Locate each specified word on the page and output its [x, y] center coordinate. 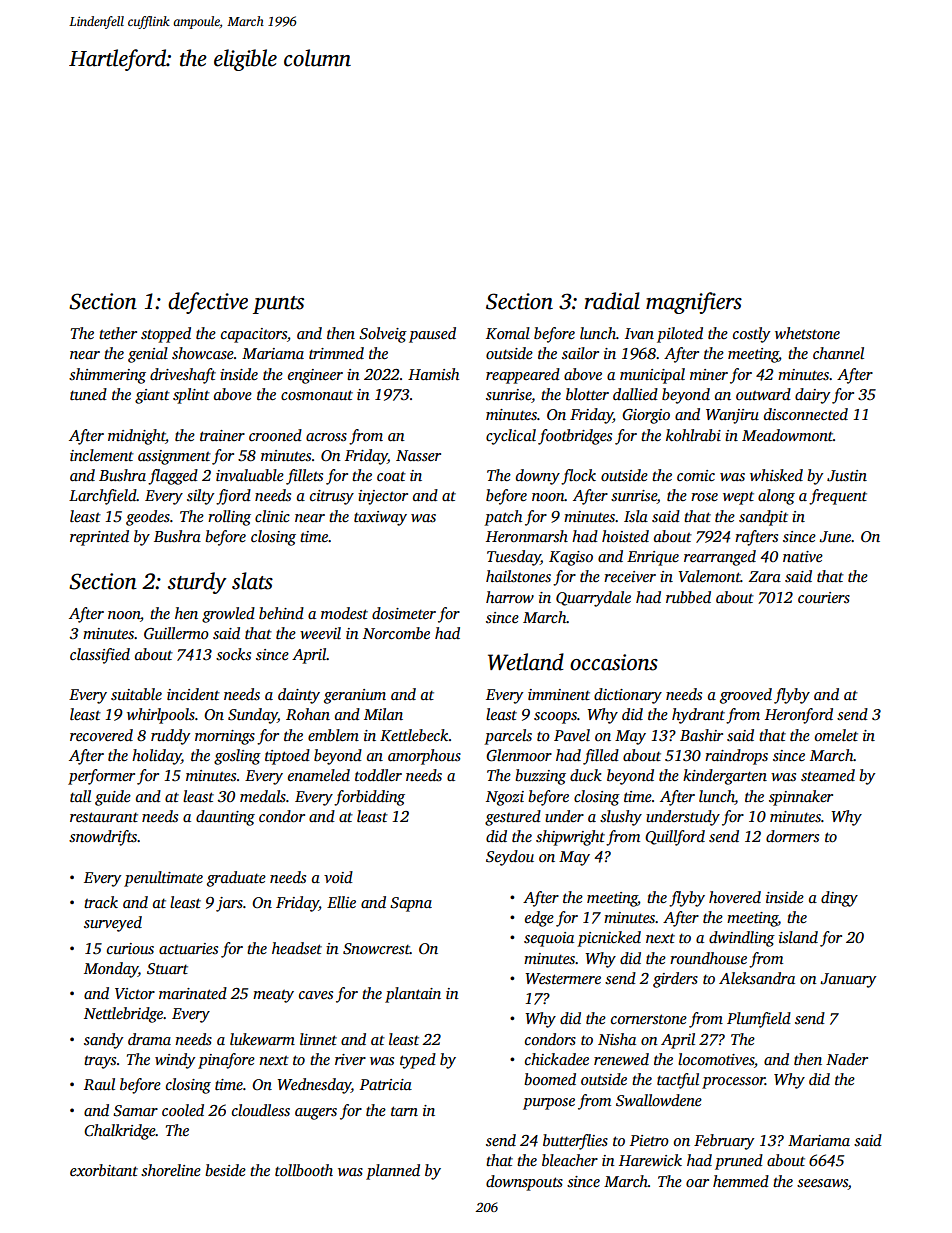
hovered [735, 897]
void [338, 877]
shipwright [570, 838]
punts [278, 305]
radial [612, 301]
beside [225, 1170]
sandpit [763, 518]
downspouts [524, 1183]
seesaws [822, 1183]
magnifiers [694, 303]
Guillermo [176, 633]
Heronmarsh [527, 536]
